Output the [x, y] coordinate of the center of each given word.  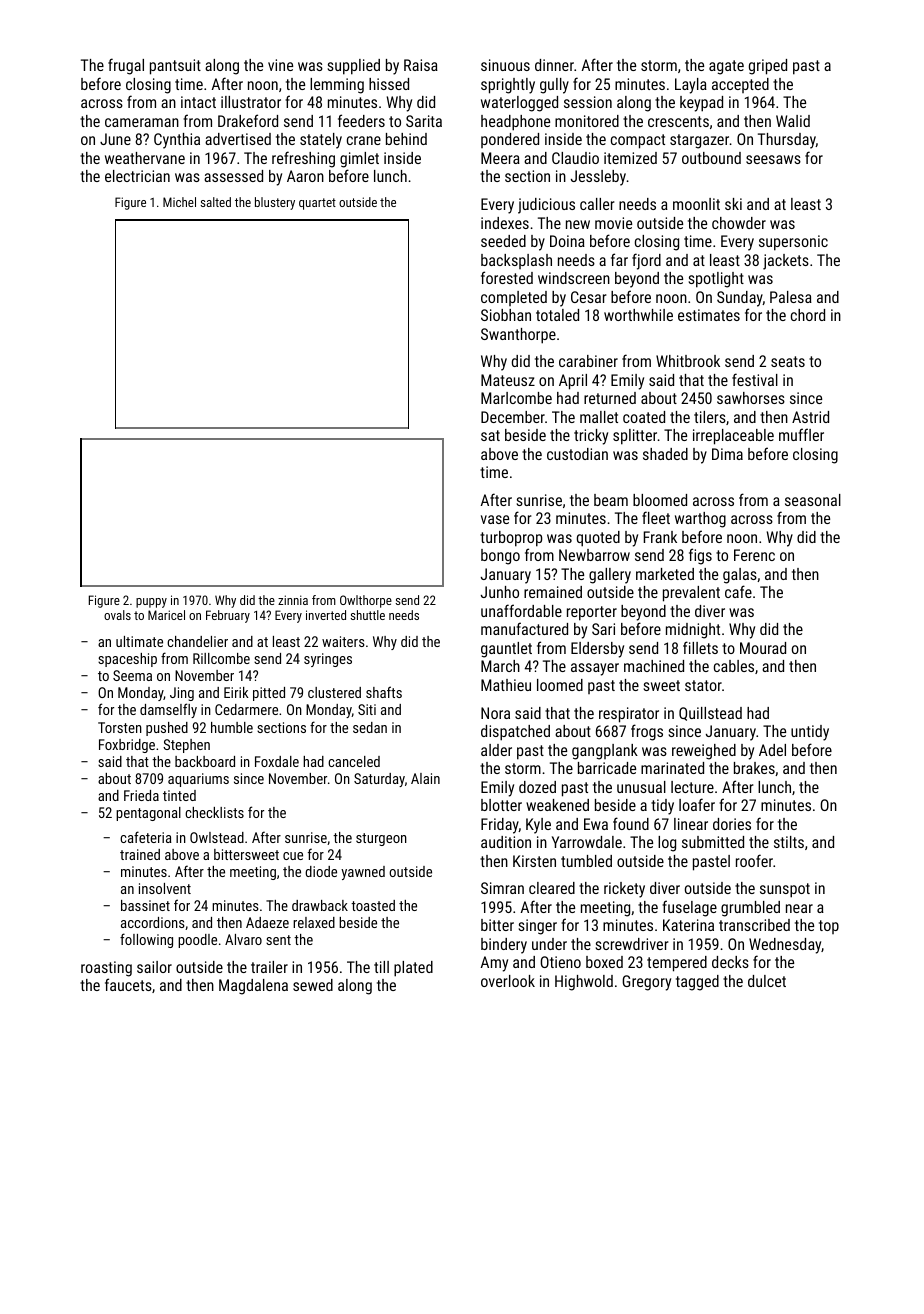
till [381, 967]
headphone [515, 123]
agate [726, 67]
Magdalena [253, 987]
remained [553, 592]
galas [740, 576]
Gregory [646, 983]
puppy [151, 603]
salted [215, 202]
